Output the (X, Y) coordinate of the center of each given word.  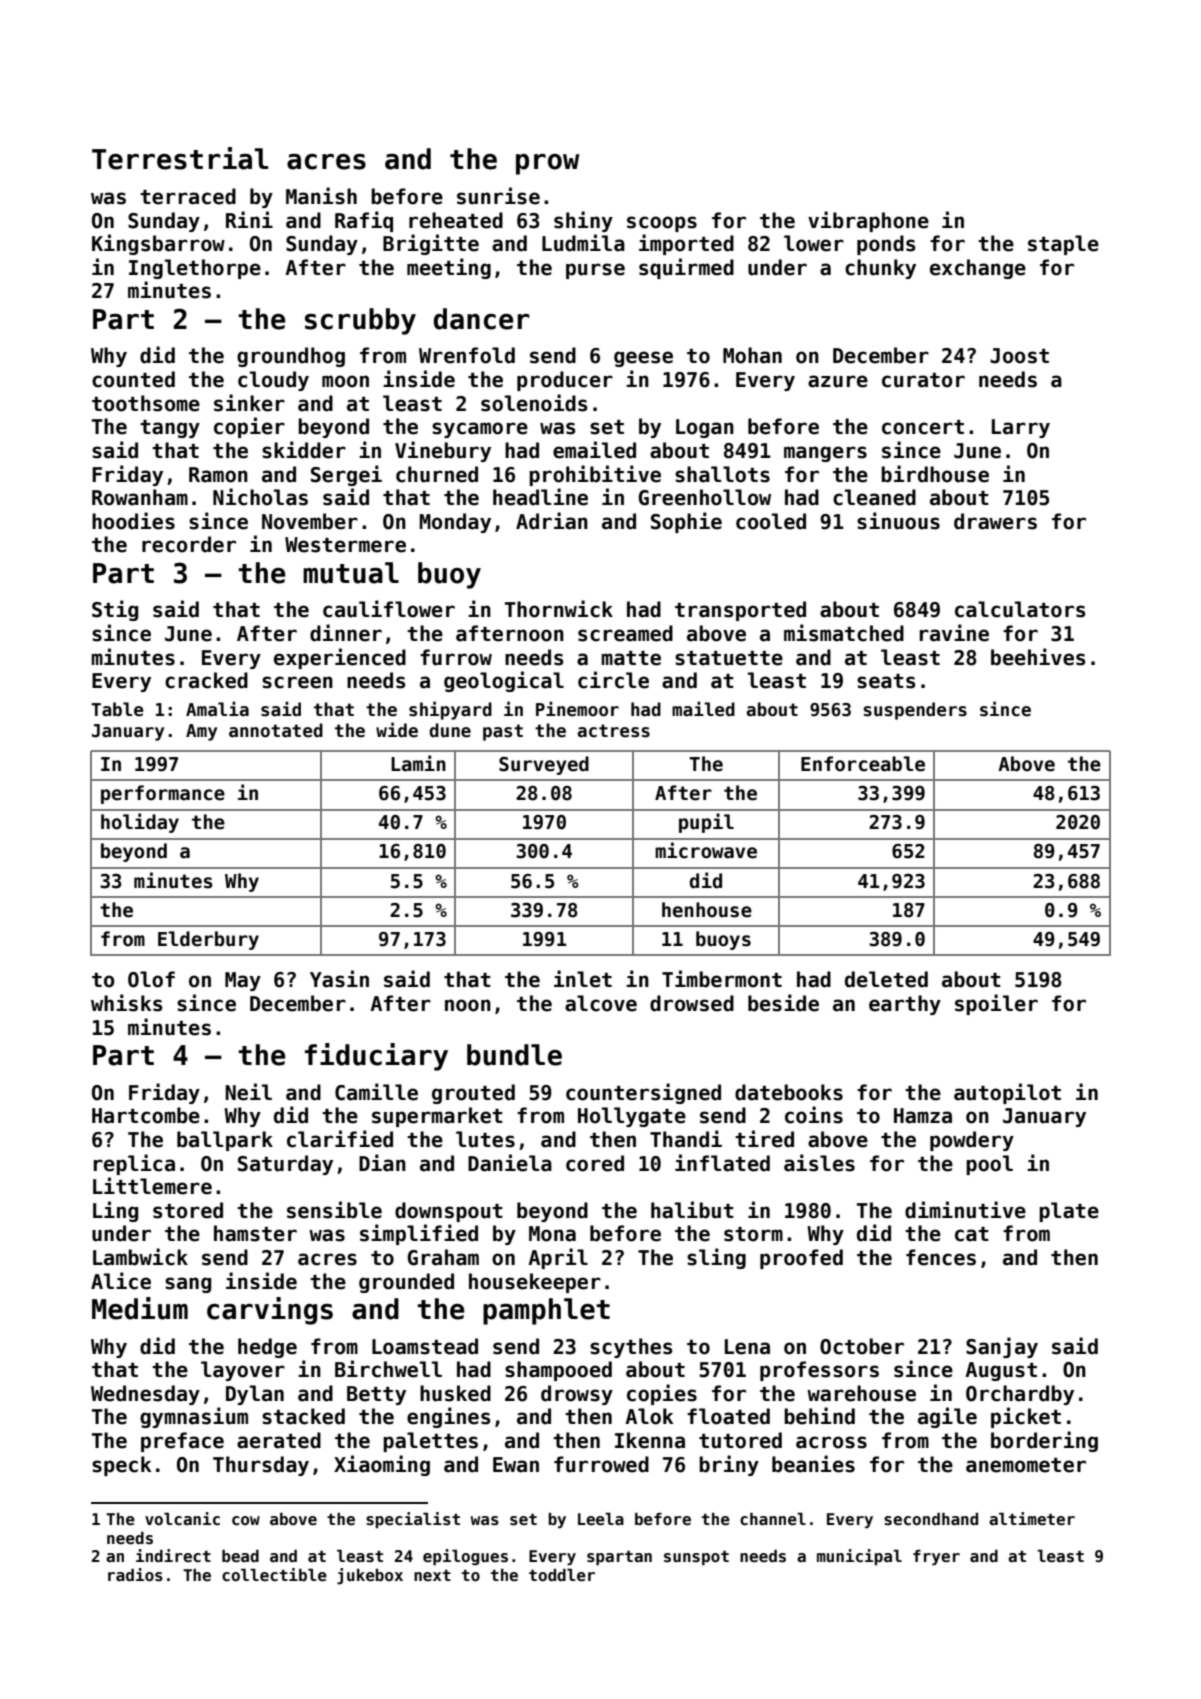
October (862, 1346)
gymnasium (194, 1417)
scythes (631, 1348)
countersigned (643, 1093)
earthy (905, 1005)
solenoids (534, 403)
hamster (255, 1233)
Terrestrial (180, 158)
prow (547, 164)
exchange (978, 269)
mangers (825, 454)
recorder (189, 544)
